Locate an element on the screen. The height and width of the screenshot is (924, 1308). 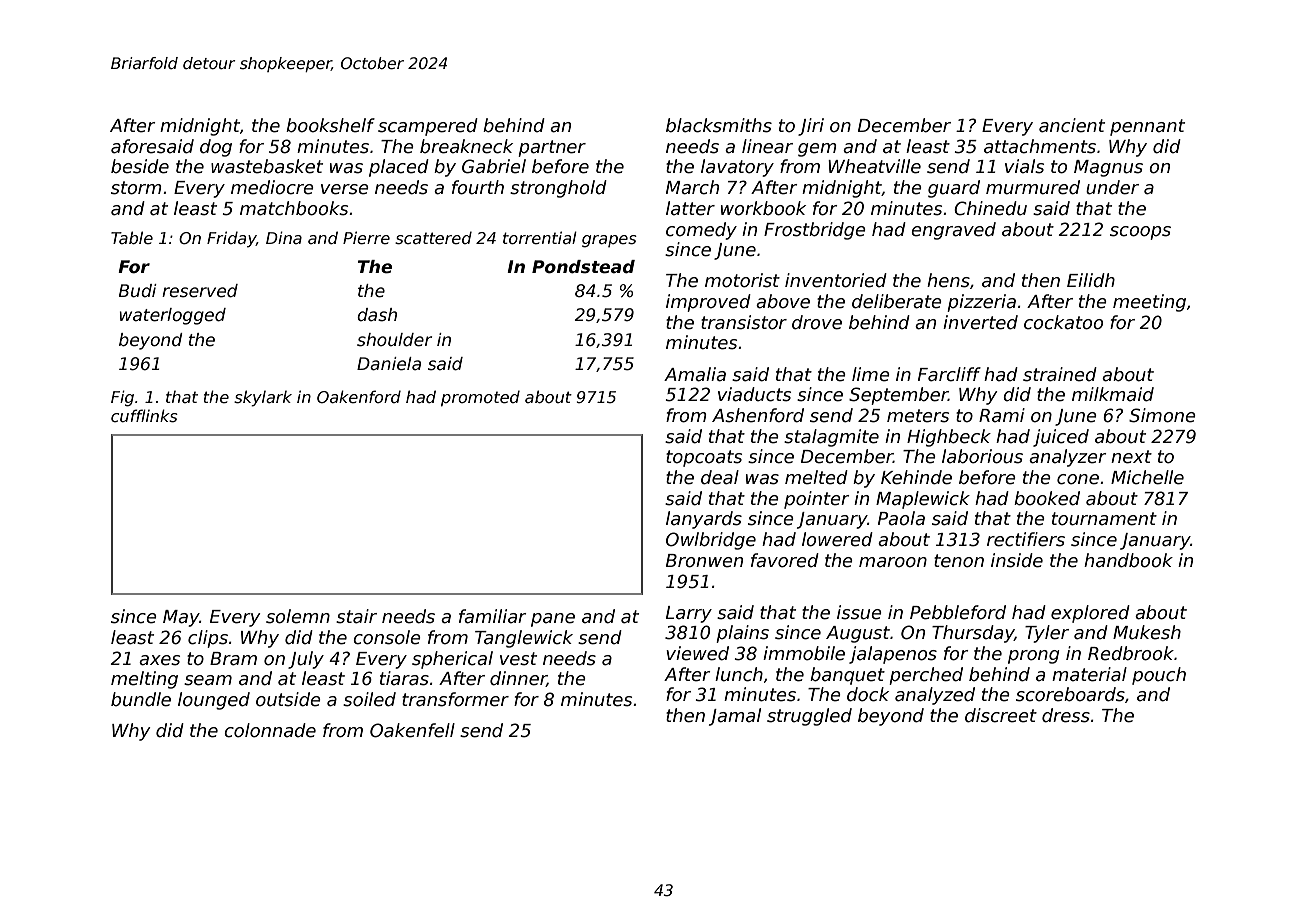
axes is located at coordinates (159, 660).
